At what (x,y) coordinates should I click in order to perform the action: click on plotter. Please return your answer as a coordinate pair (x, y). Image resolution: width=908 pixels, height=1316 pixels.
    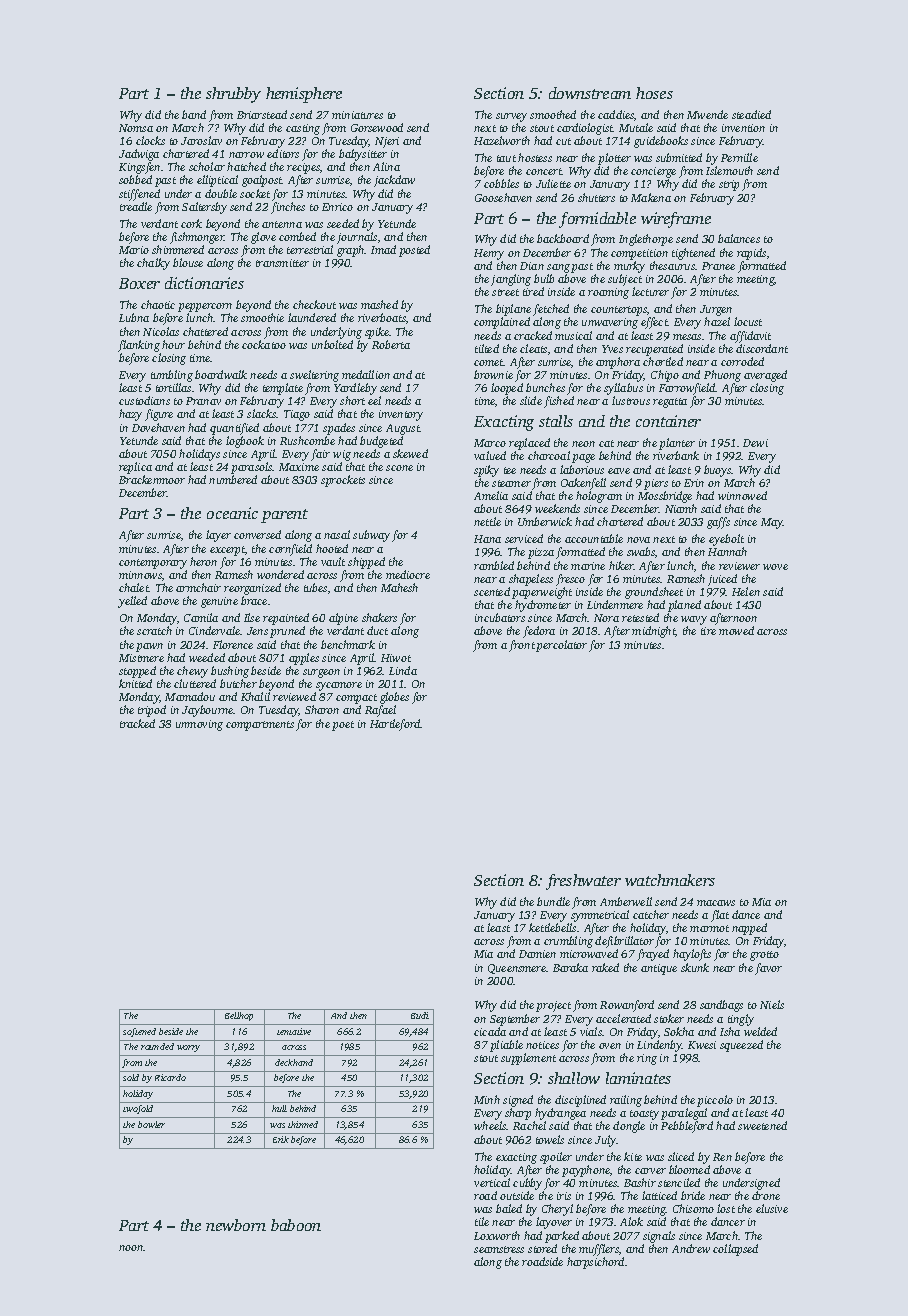
    Looking at the image, I should click on (614, 159).
